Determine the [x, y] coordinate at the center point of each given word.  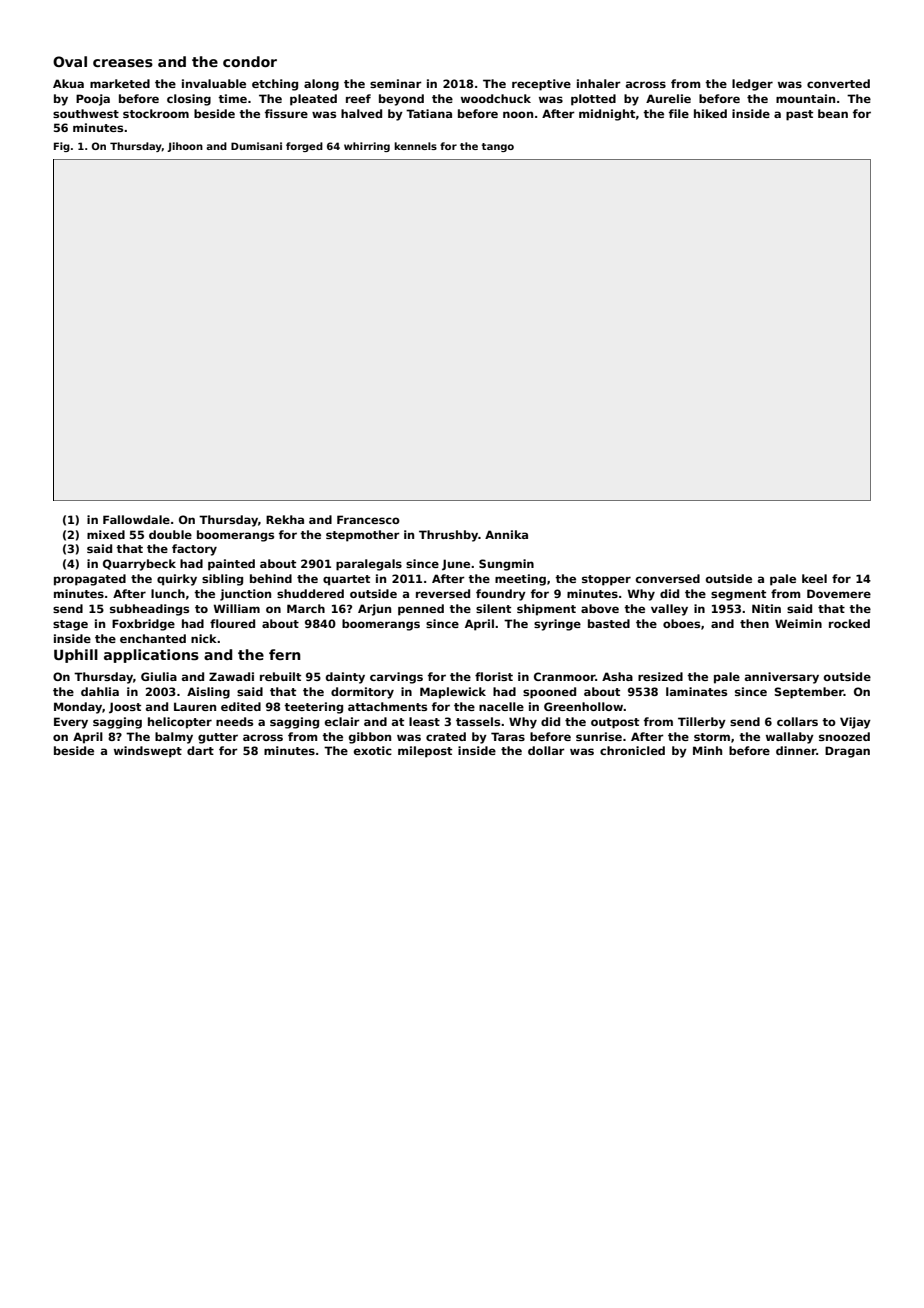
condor [250, 61]
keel [814, 578]
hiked [710, 113]
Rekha [285, 519]
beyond [401, 100]
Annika [506, 534]
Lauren [195, 706]
